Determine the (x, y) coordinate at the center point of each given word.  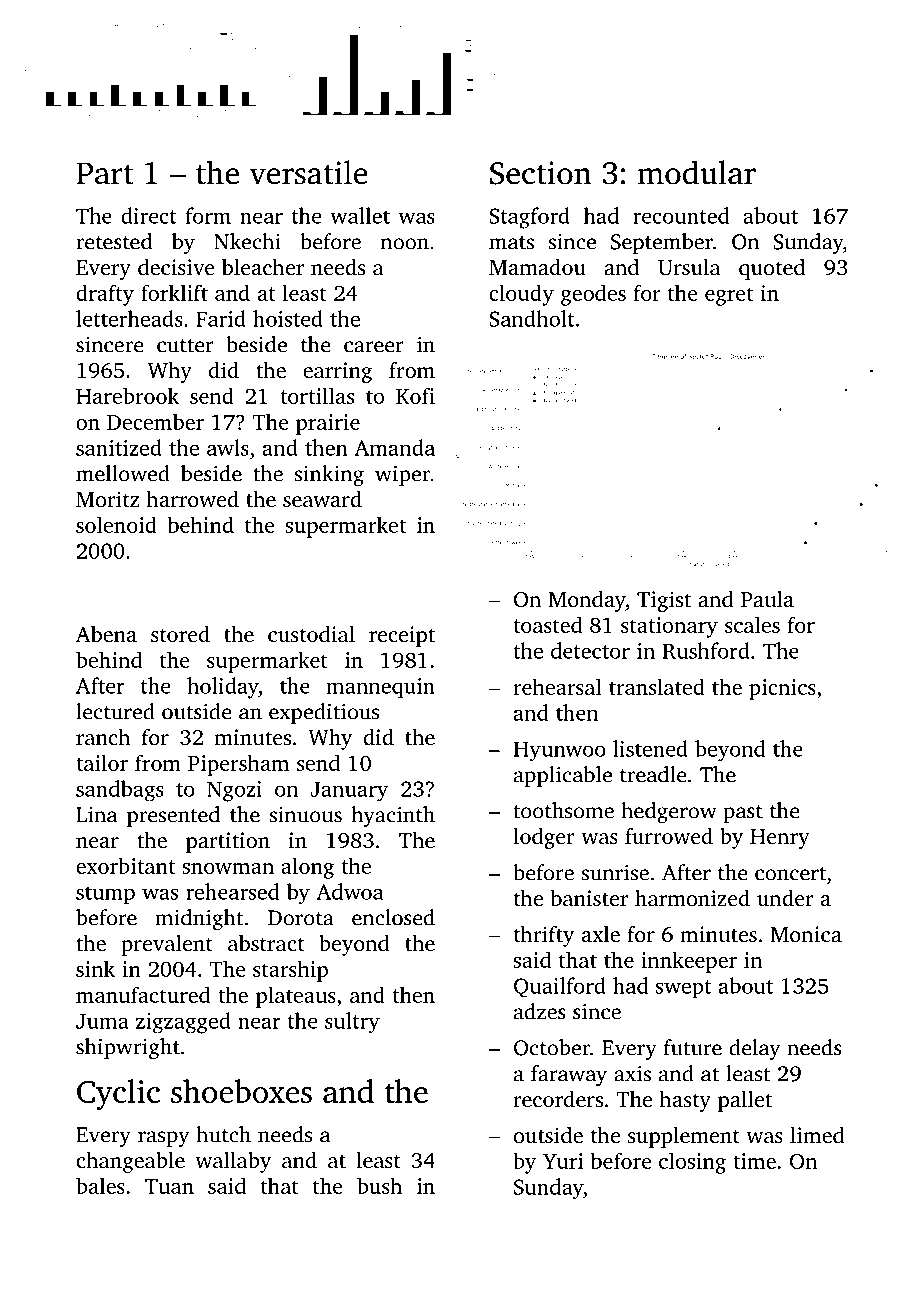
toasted (548, 624)
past (743, 814)
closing (692, 1163)
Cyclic (118, 1094)
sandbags (120, 791)
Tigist (664, 601)
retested (114, 241)
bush (379, 1185)
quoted (772, 269)
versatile (308, 172)
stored (180, 634)
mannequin (380, 688)
